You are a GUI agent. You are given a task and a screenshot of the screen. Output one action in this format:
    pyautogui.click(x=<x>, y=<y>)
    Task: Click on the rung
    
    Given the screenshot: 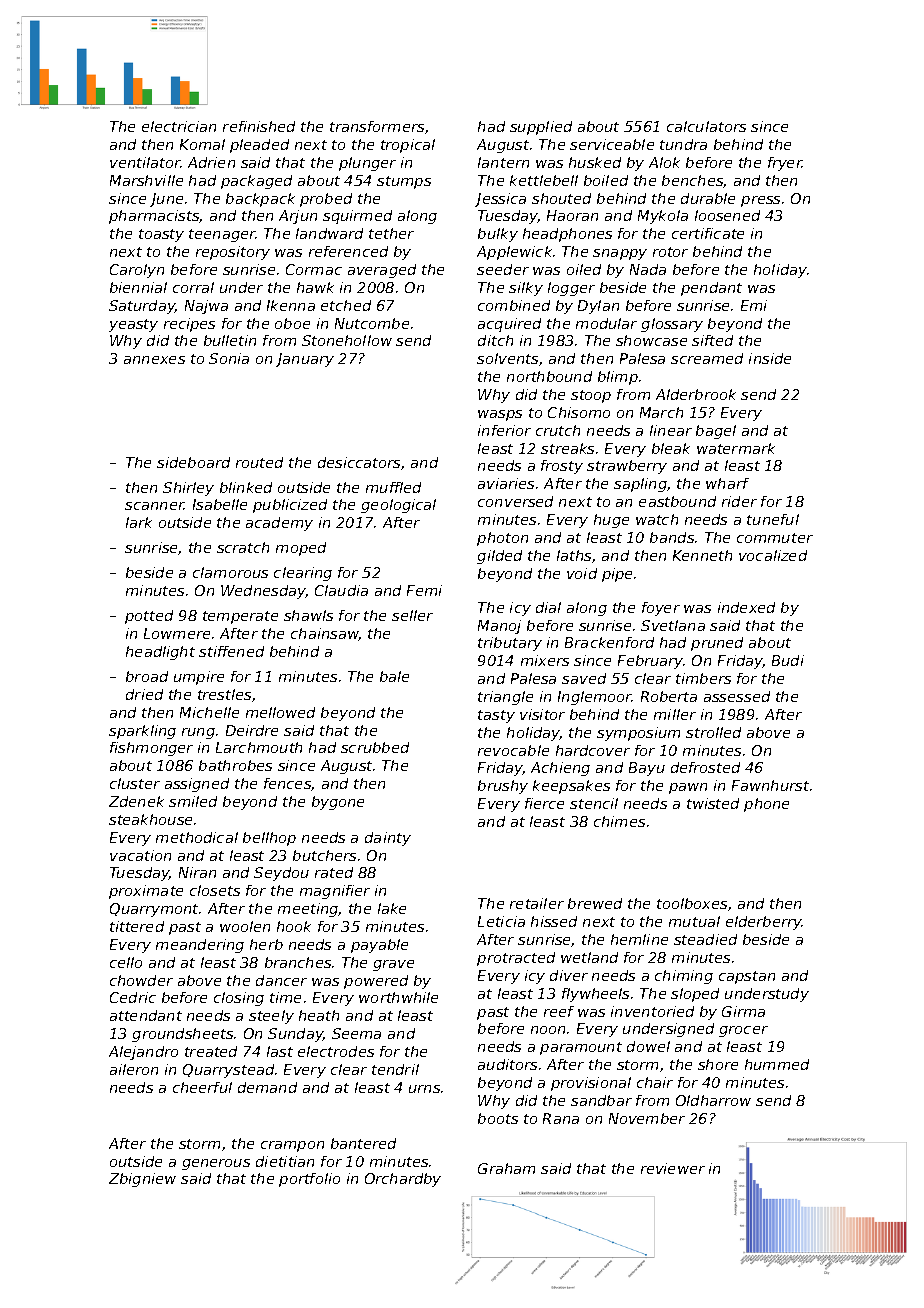 What is the action you would take?
    pyautogui.click(x=198, y=733)
